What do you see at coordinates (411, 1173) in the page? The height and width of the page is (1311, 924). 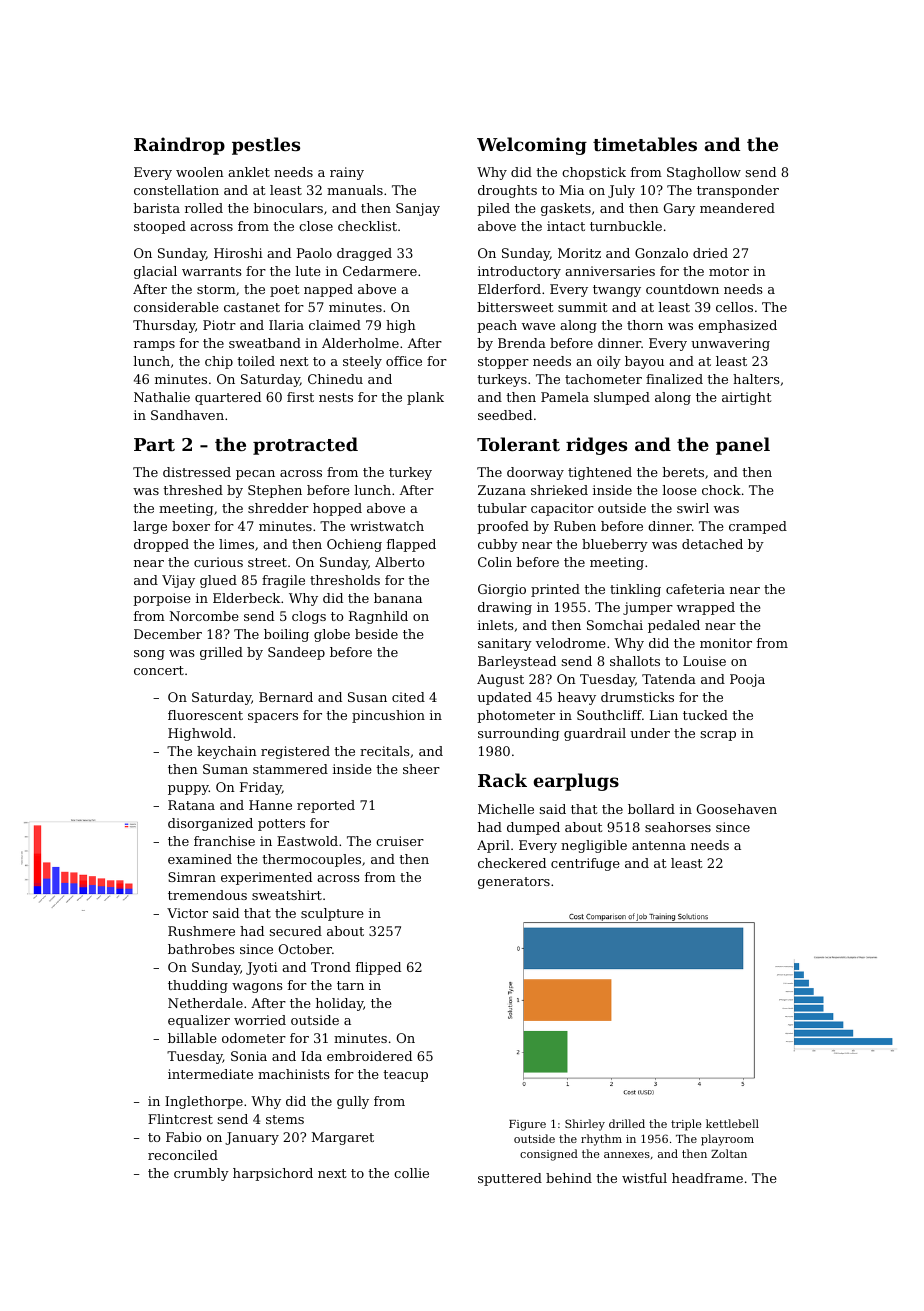 I see `collie` at bounding box center [411, 1173].
